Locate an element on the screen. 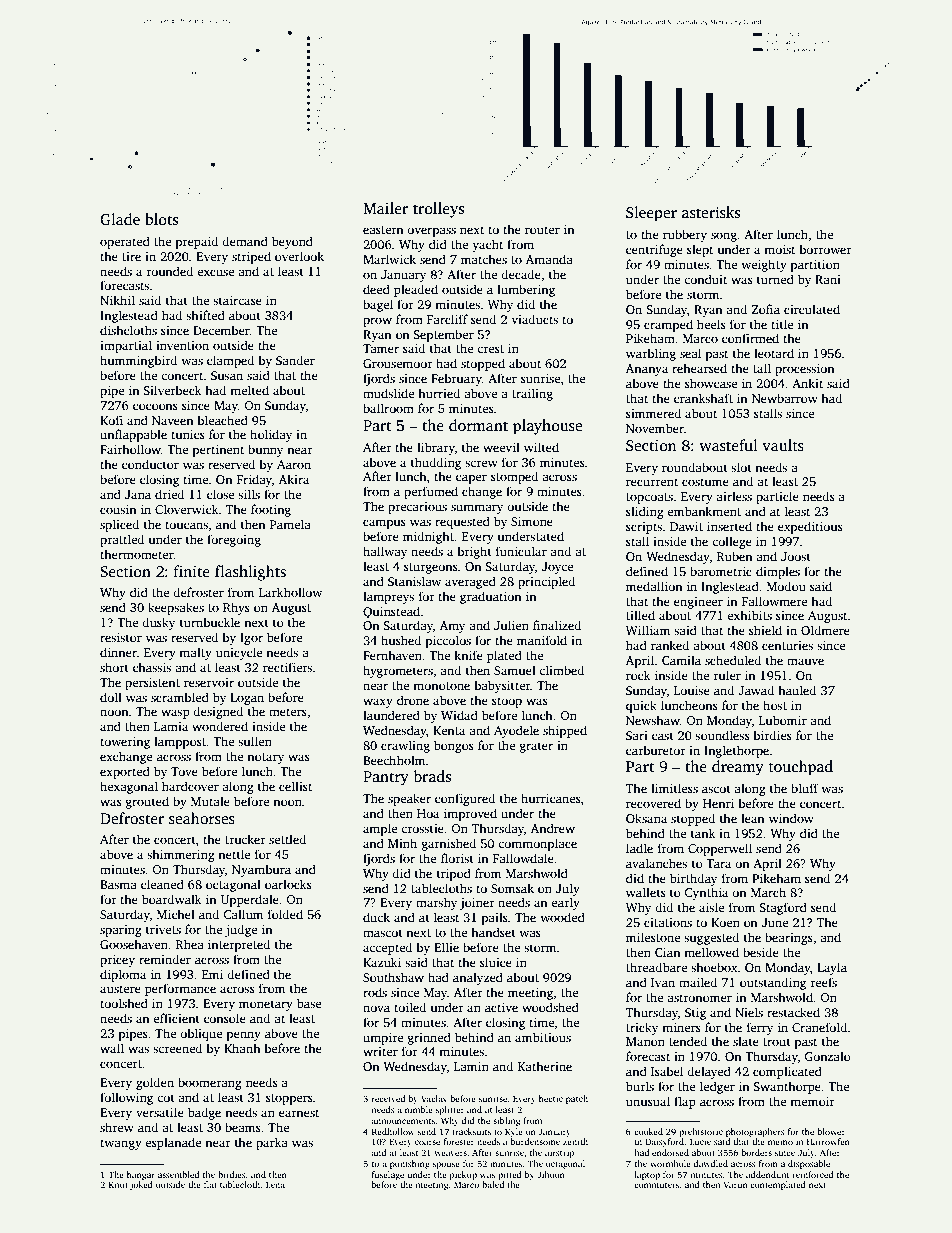  ambitious is located at coordinates (543, 1037).
